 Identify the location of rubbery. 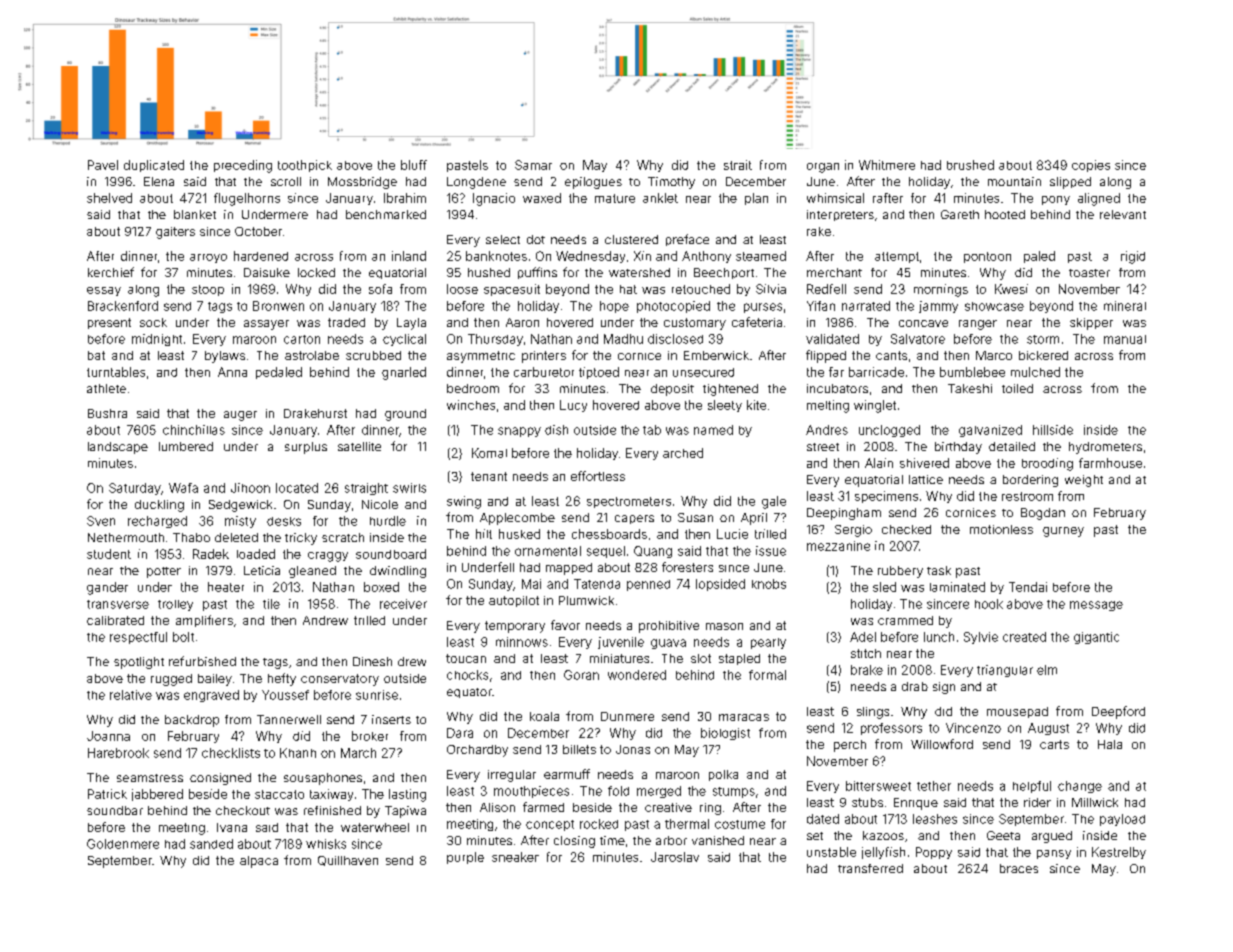
(900, 572).
